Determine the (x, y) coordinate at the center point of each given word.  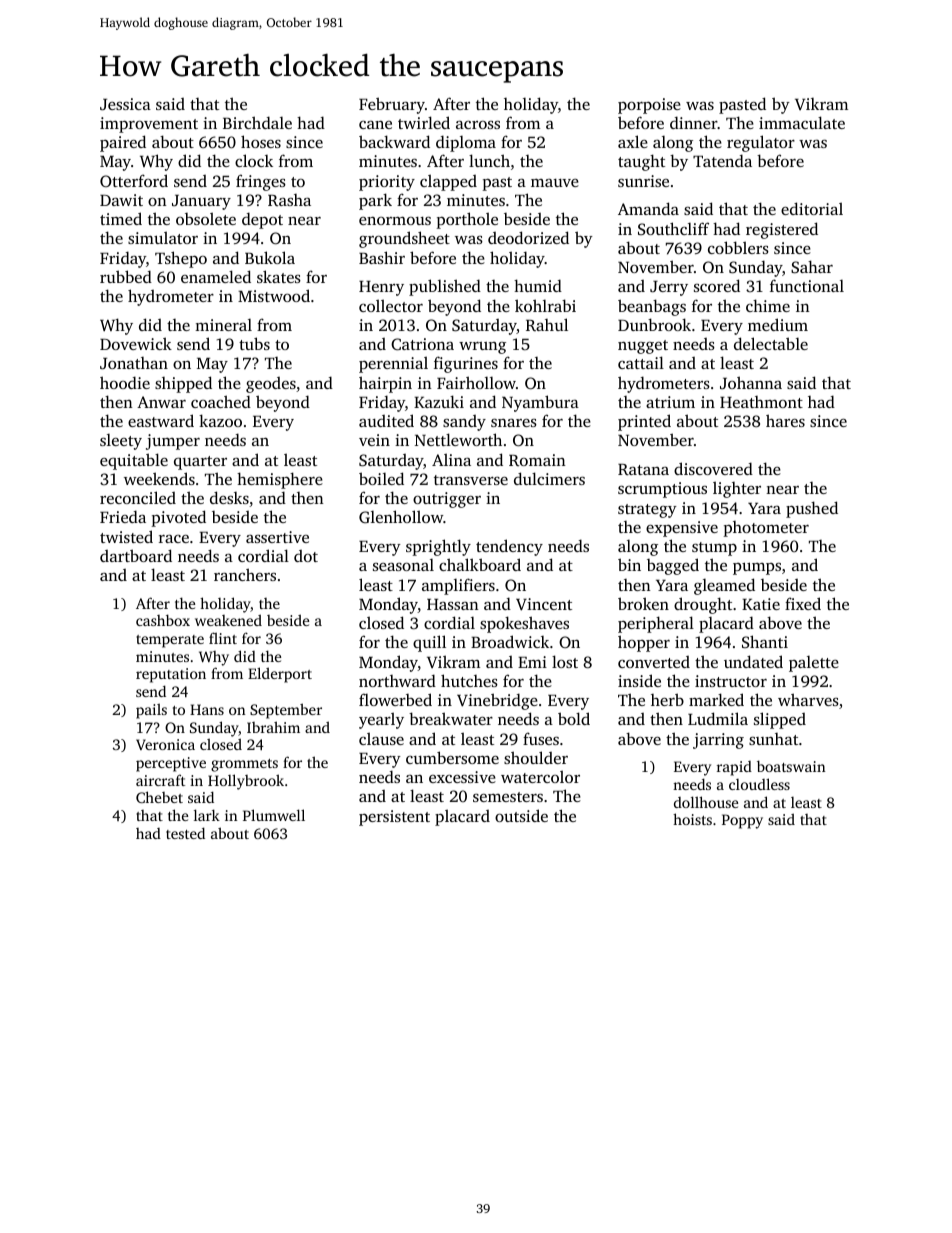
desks (229, 497)
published (445, 287)
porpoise (649, 106)
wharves (808, 699)
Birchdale (257, 122)
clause (381, 738)
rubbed (126, 276)
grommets (244, 765)
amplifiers (458, 586)
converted (654, 662)
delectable (771, 343)
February (392, 105)
